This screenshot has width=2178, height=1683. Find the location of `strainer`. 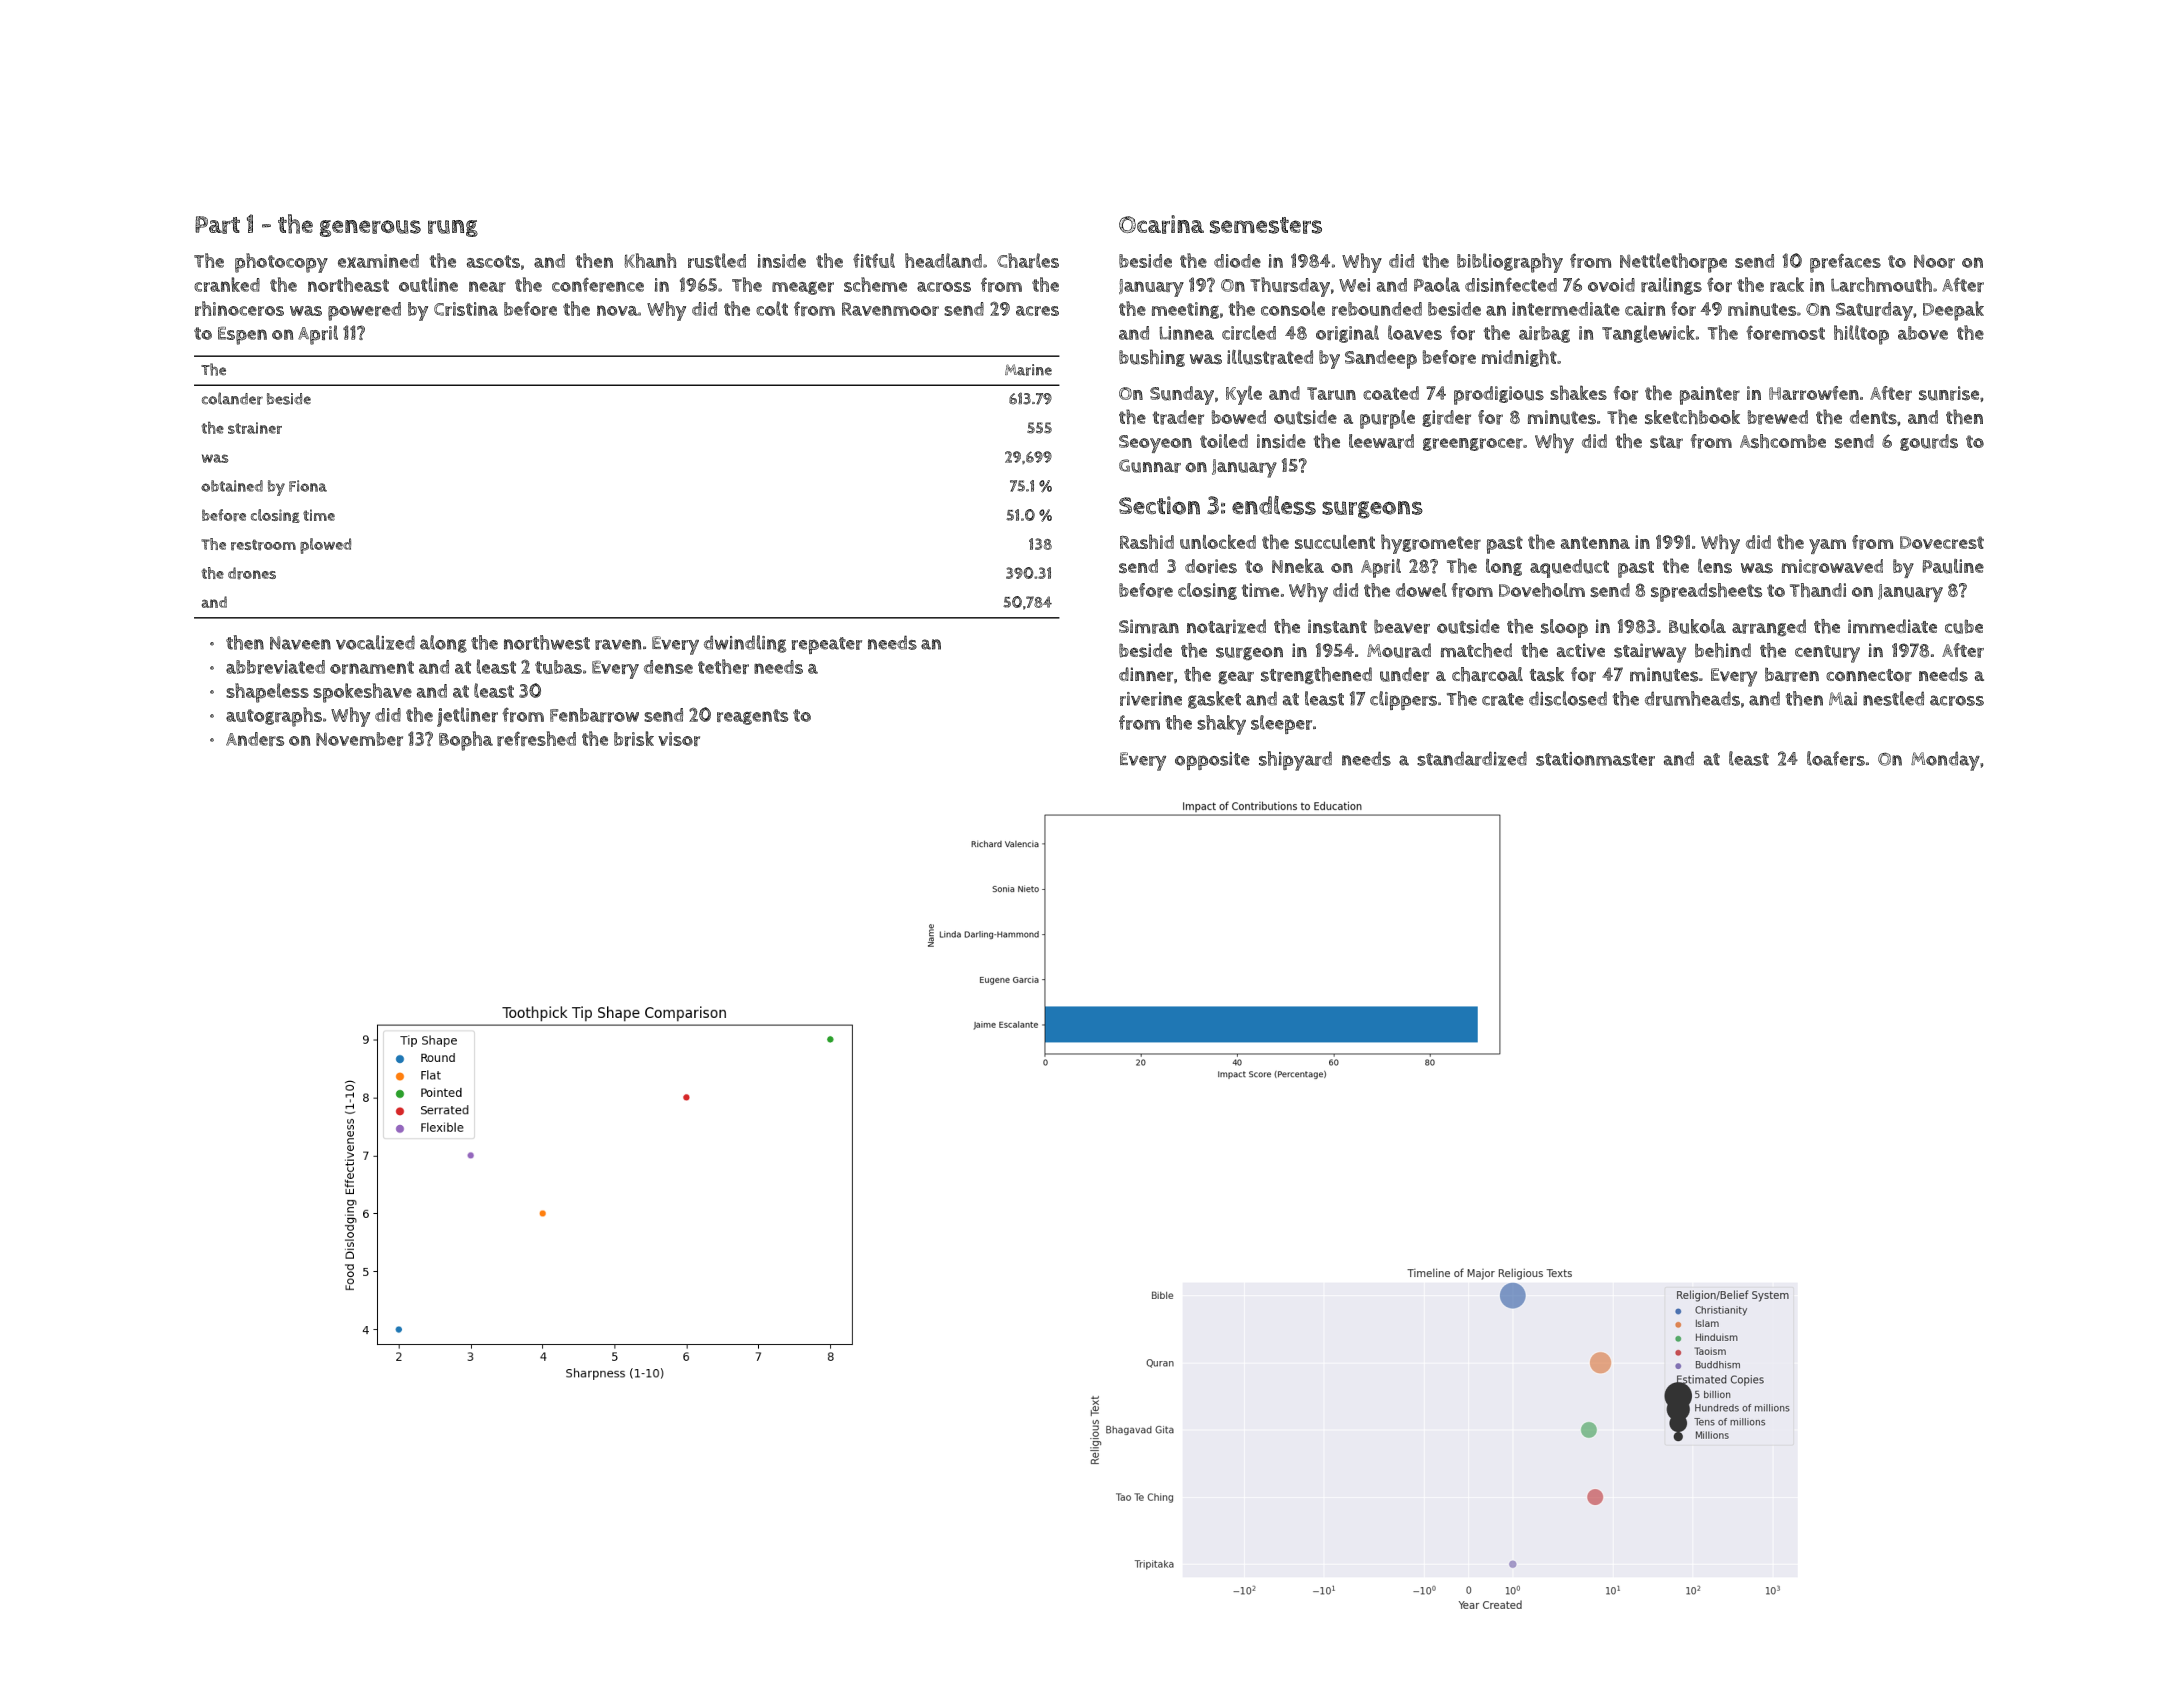

strainer is located at coordinates (255, 428).
